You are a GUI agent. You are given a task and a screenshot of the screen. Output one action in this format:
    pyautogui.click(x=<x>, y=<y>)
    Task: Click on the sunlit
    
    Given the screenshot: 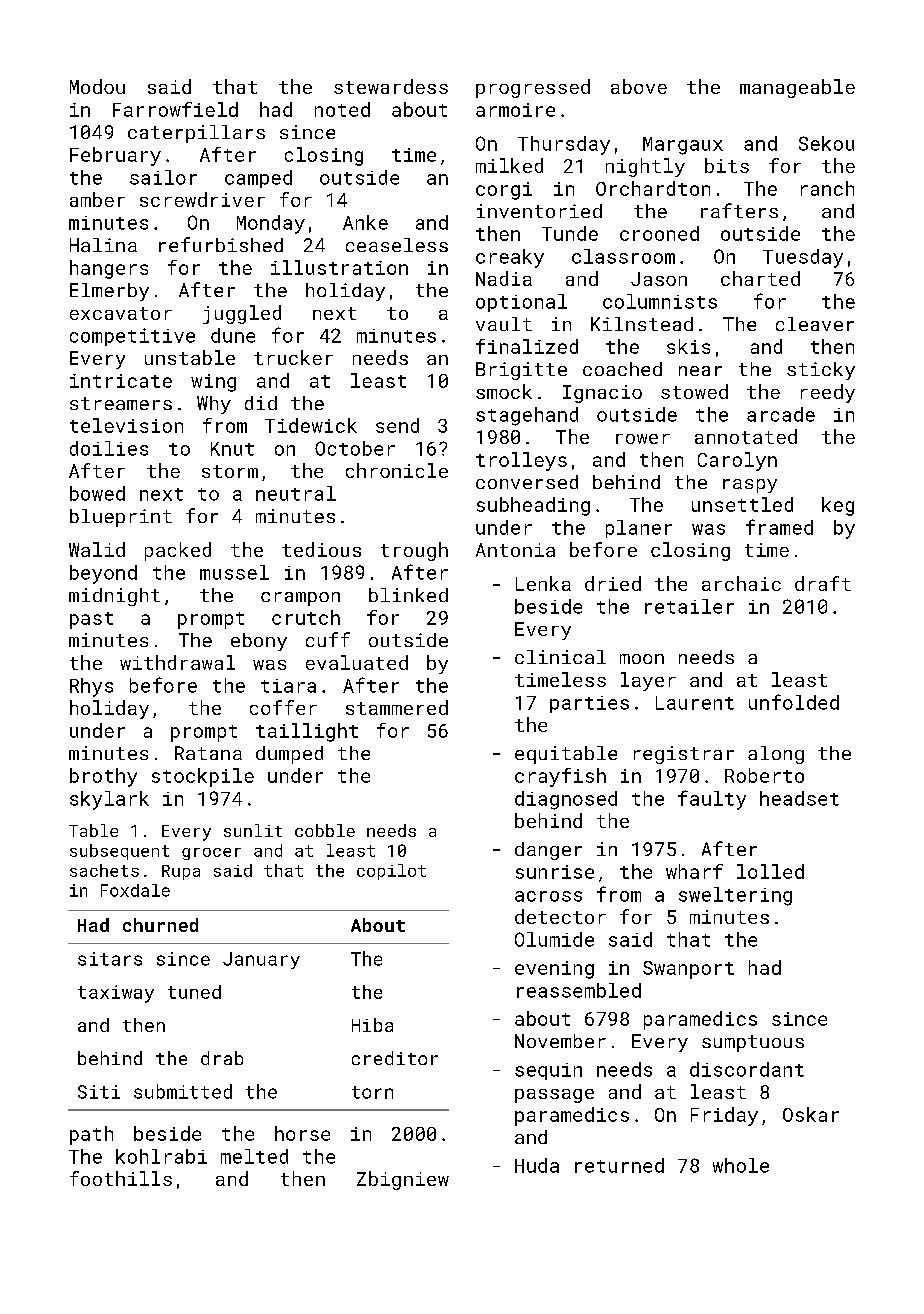 What is the action you would take?
    pyautogui.click(x=253, y=830)
